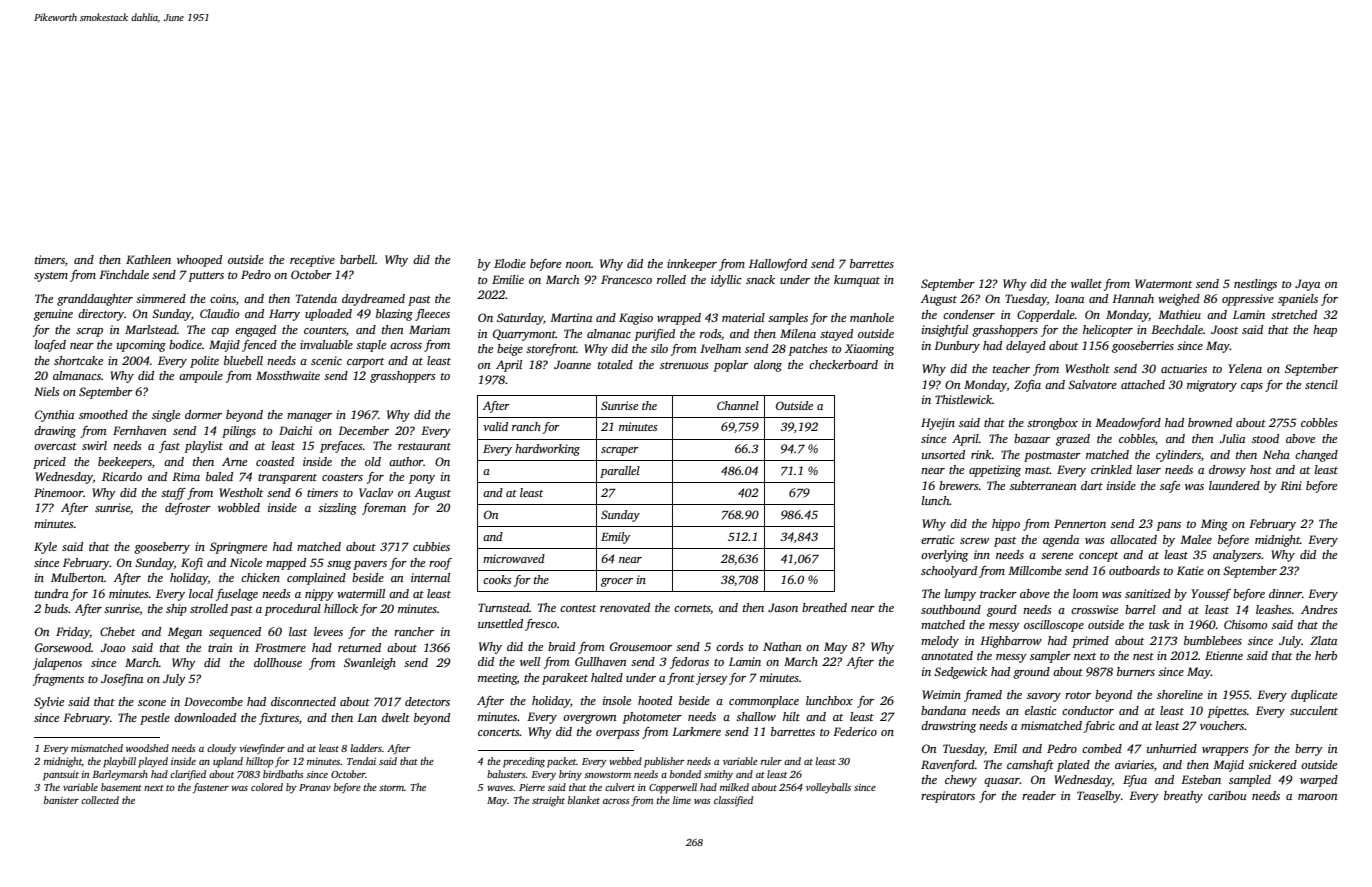 The width and height of the screenshot is (1372, 887). What do you see at coordinates (726, 281) in the screenshot?
I see `idyllic` at bounding box center [726, 281].
